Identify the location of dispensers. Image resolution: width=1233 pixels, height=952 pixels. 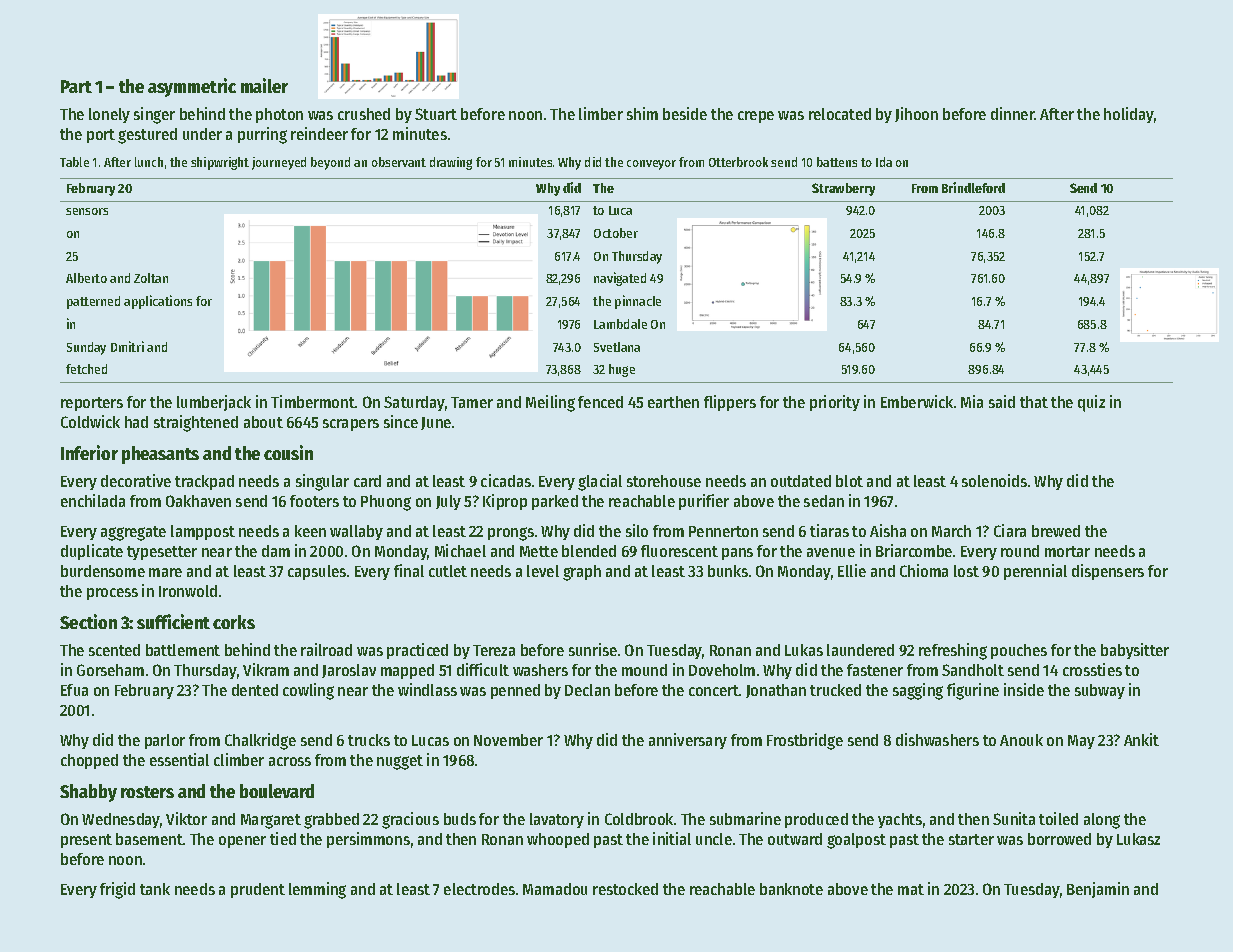
(1108, 572).
